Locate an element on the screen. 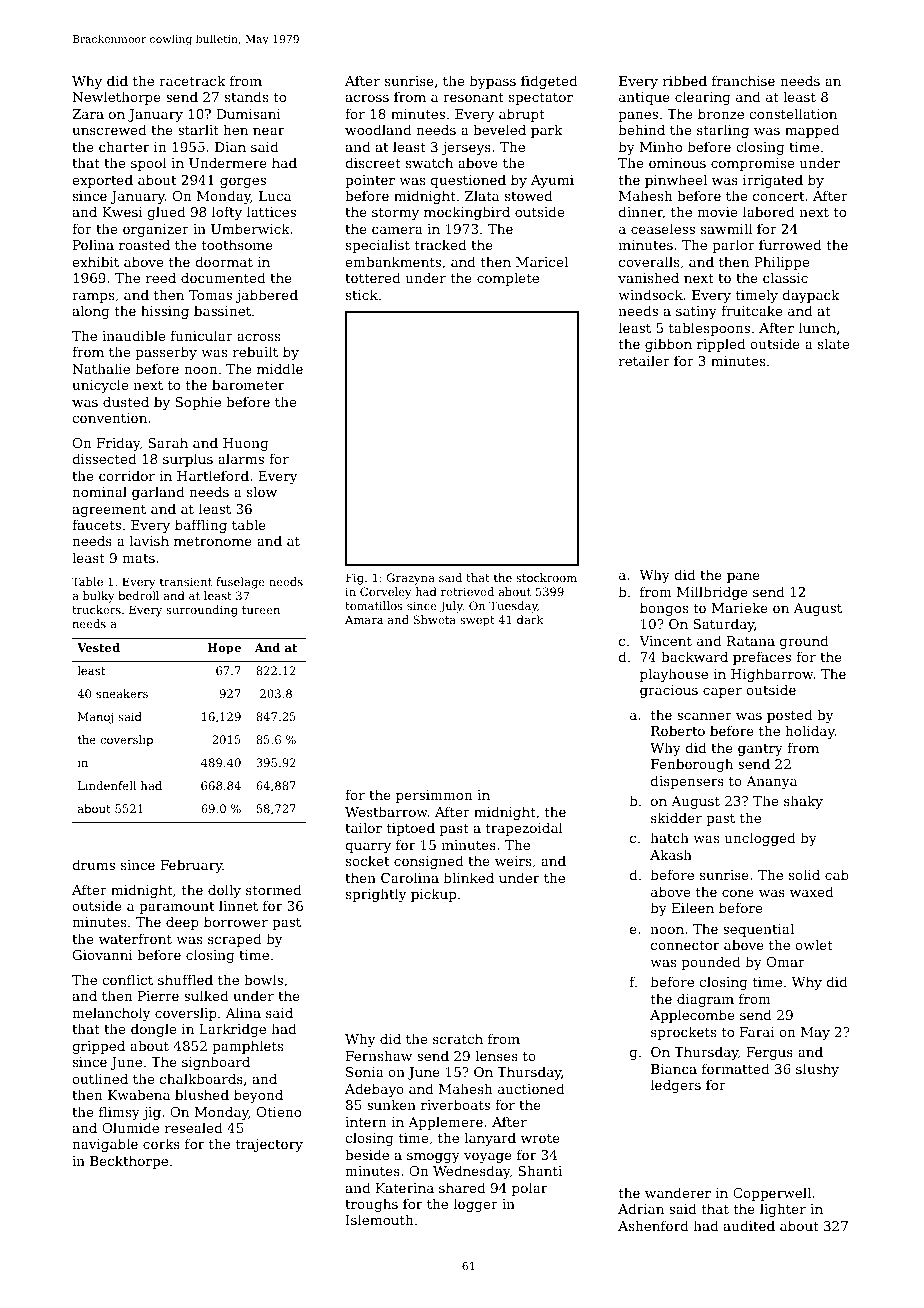 Image resolution: width=924 pixels, height=1308 pixels. persimmon is located at coordinates (434, 796).
